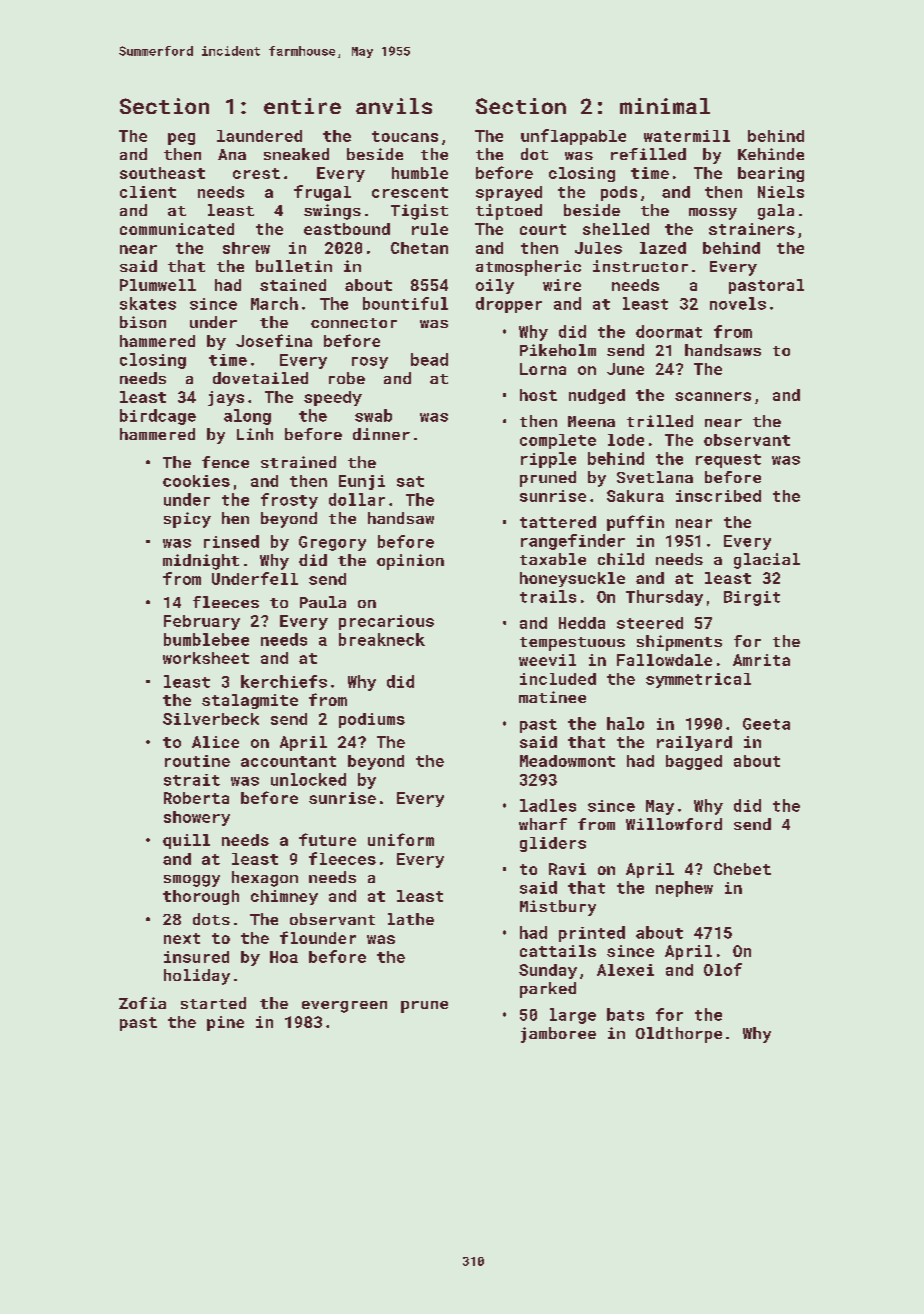 The image size is (924, 1314). Describe the element at coordinates (679, 1035) in the page. I see `Oldthorpe` at that location.
